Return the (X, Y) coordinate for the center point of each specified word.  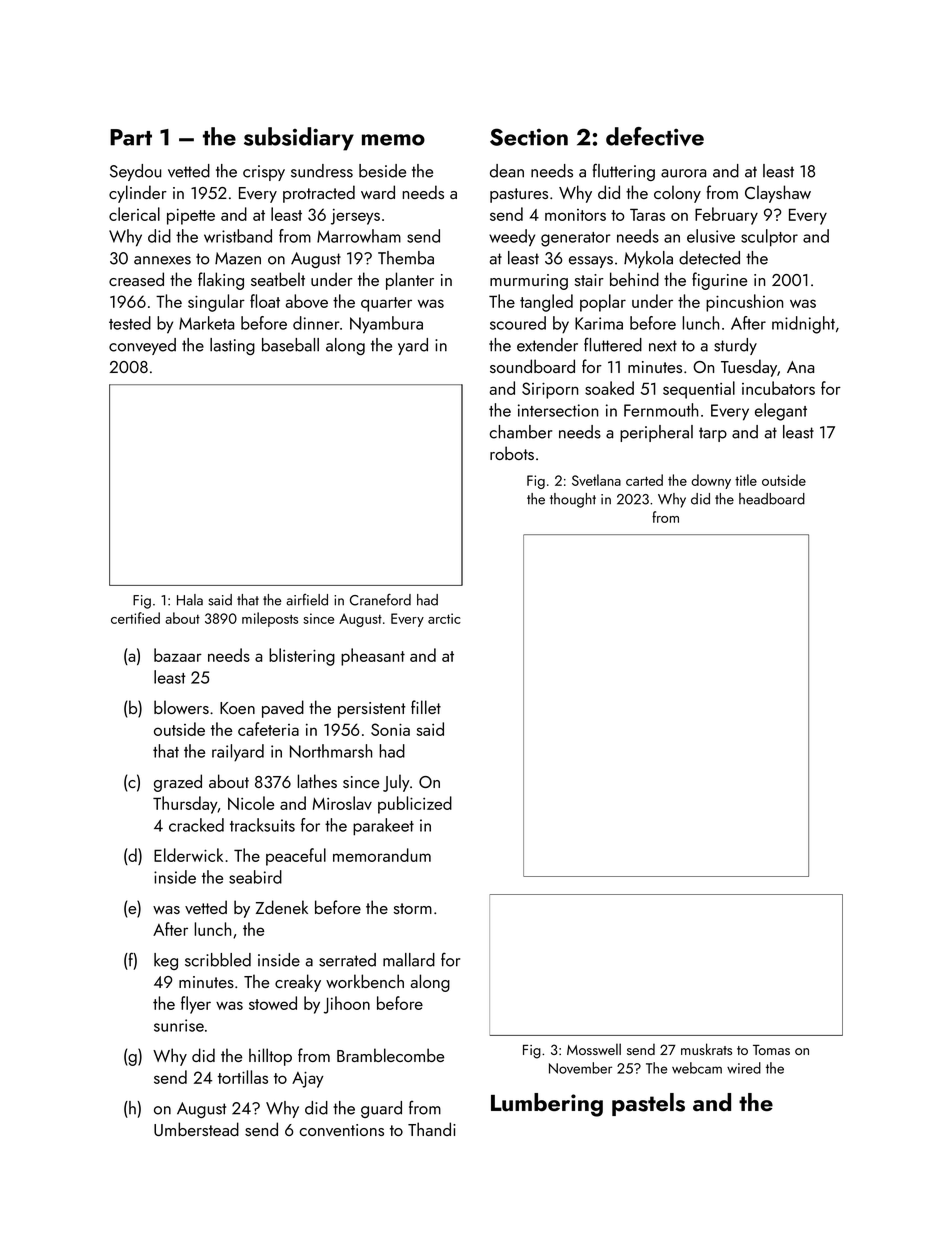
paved (283, 709)
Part (131, 137)
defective (655, 136)
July (396, 783)
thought (573, 500)
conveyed (142, 346)
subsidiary (299, 139)
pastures (519, 195)
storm (413, 908)
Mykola (648, 259)
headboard (772, 499)
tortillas (243, 1077)
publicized (415, 805)
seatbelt (278, 279)
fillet (426, 707)
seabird (255, 877)
